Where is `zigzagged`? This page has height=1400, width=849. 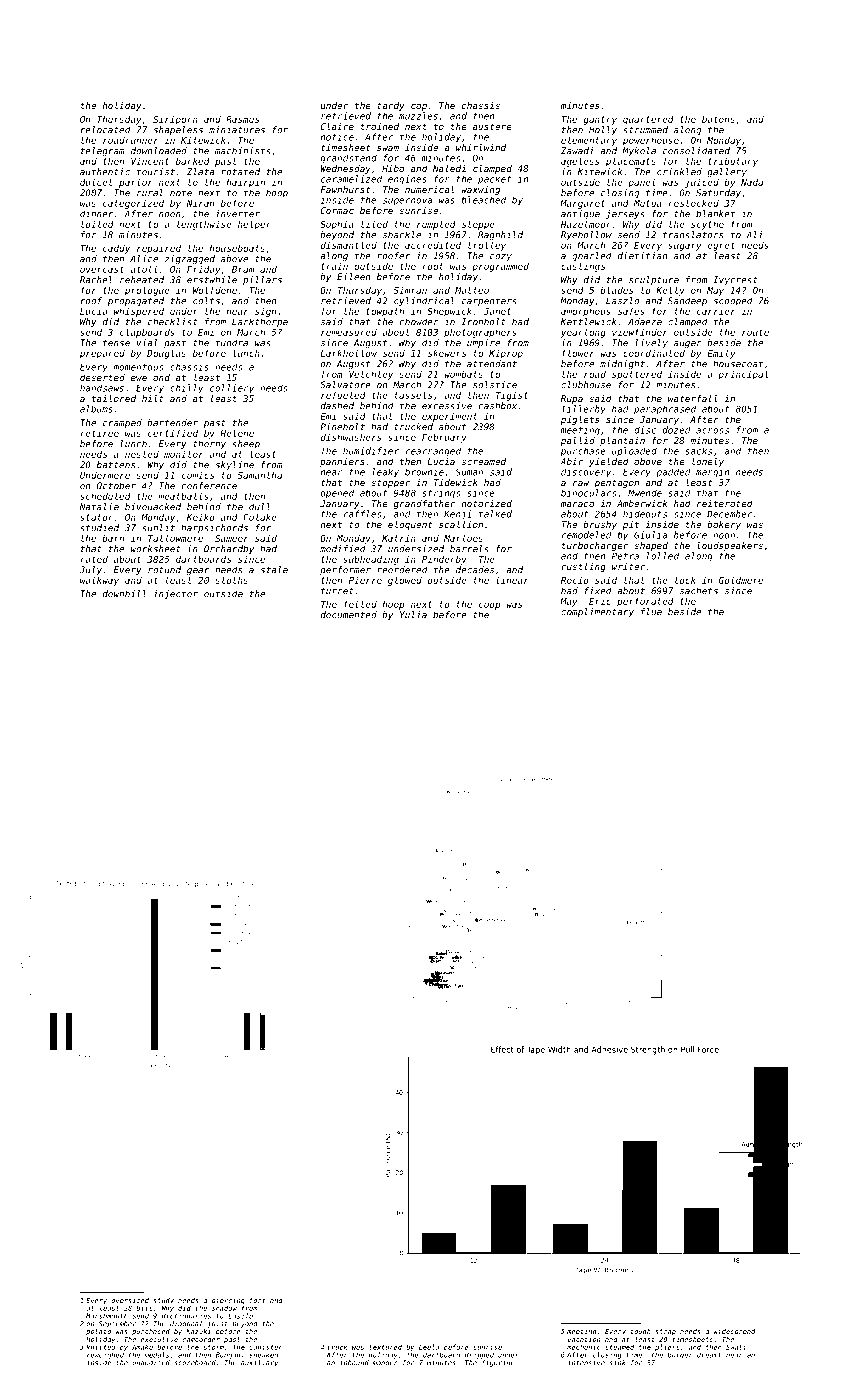
zigzagged is located at coordinates (190, 259).
